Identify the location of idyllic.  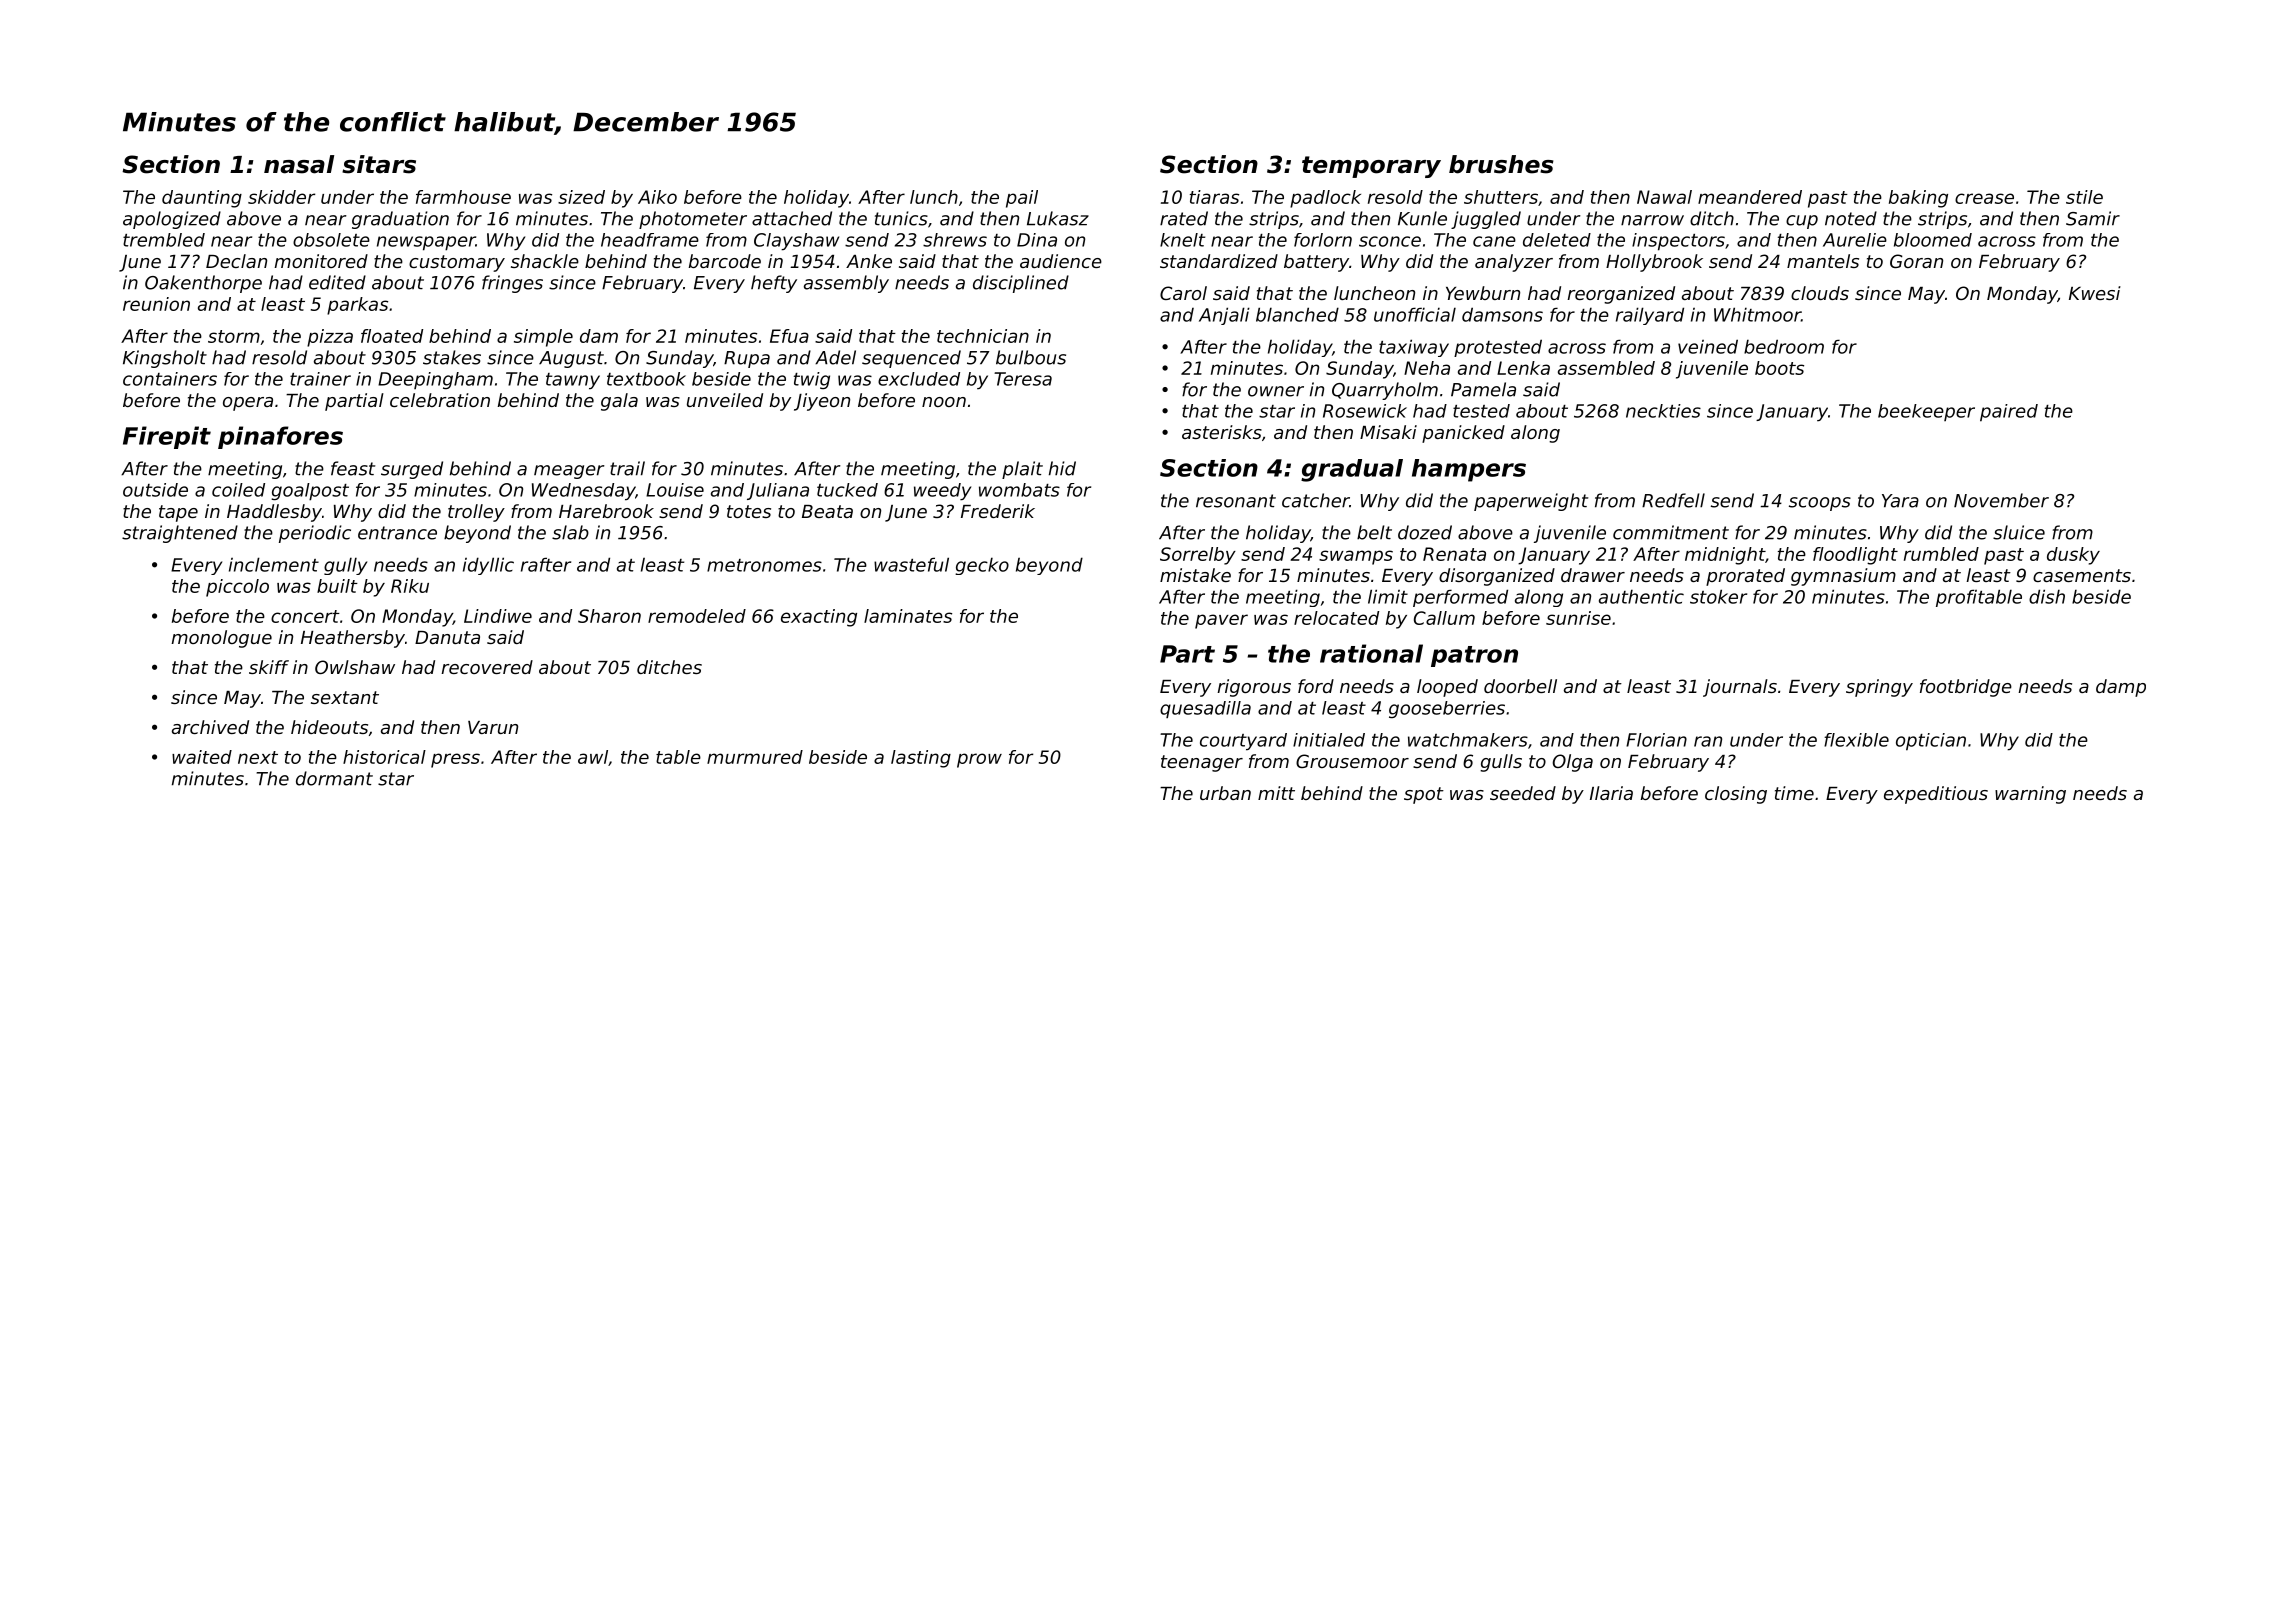
(488, 566).
